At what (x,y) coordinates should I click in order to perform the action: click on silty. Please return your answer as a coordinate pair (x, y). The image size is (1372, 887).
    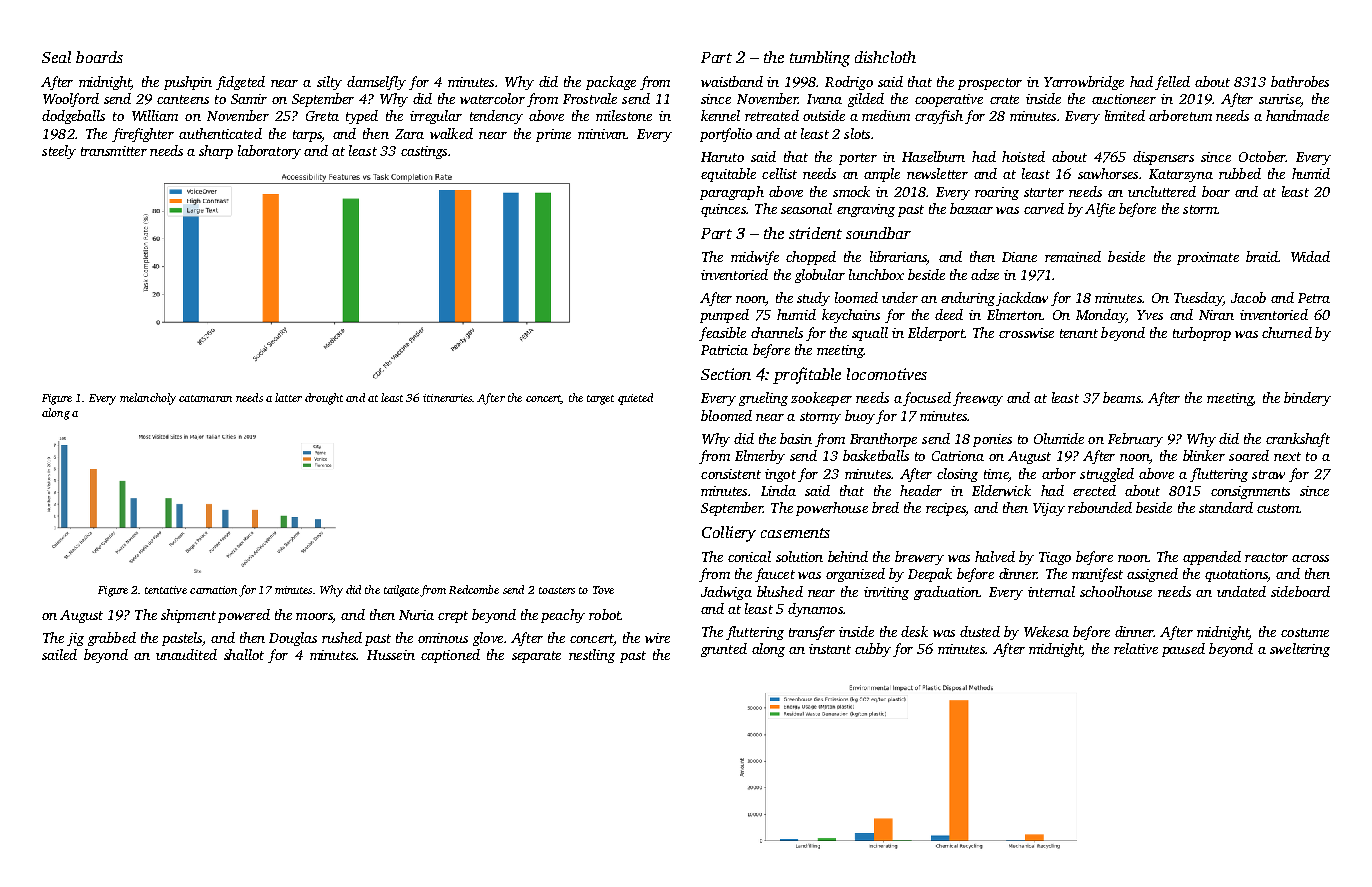
    Looking at the image, I should click on (329, 83).
